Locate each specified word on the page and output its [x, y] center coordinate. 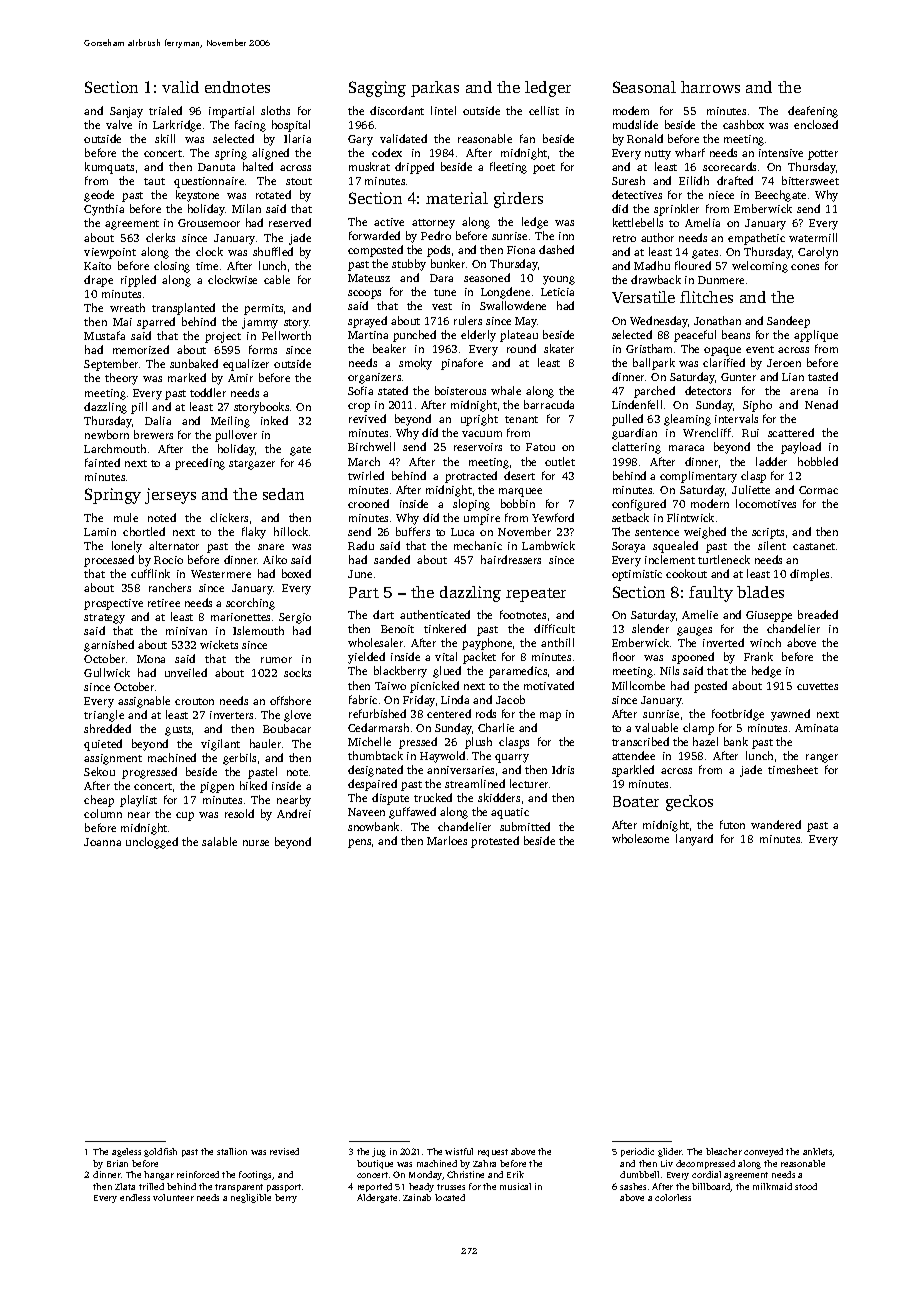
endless [135, 1197]
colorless [673, 1197]
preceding [200, 464]
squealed [675, 547]
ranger [822, 758]
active [389, 222]
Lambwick [548, 545]
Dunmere [721, 280]
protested [495, 842]
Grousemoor [209, 223]
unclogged [152, 843]
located [450, 1197]
